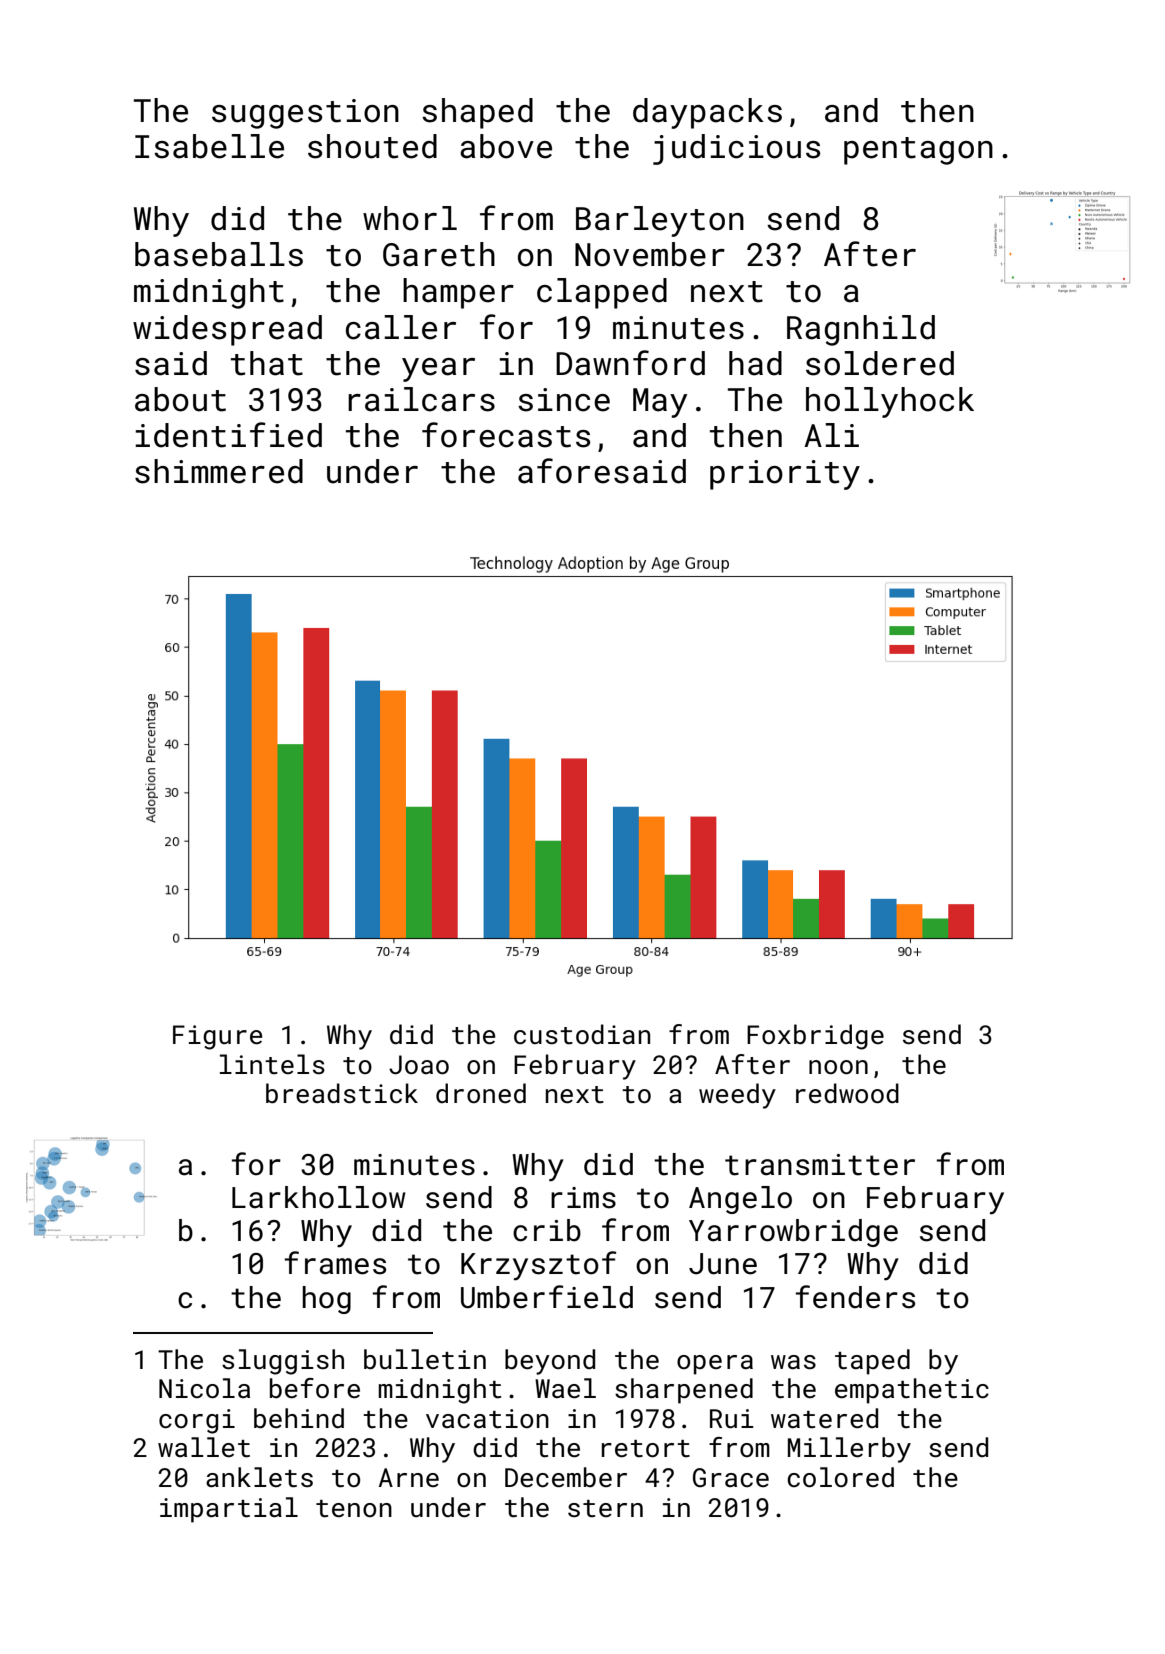 This page has height=1654, width=1165. Describe the element at coordinates (209, 146) in the page. I see `Isabelle` at that location.
